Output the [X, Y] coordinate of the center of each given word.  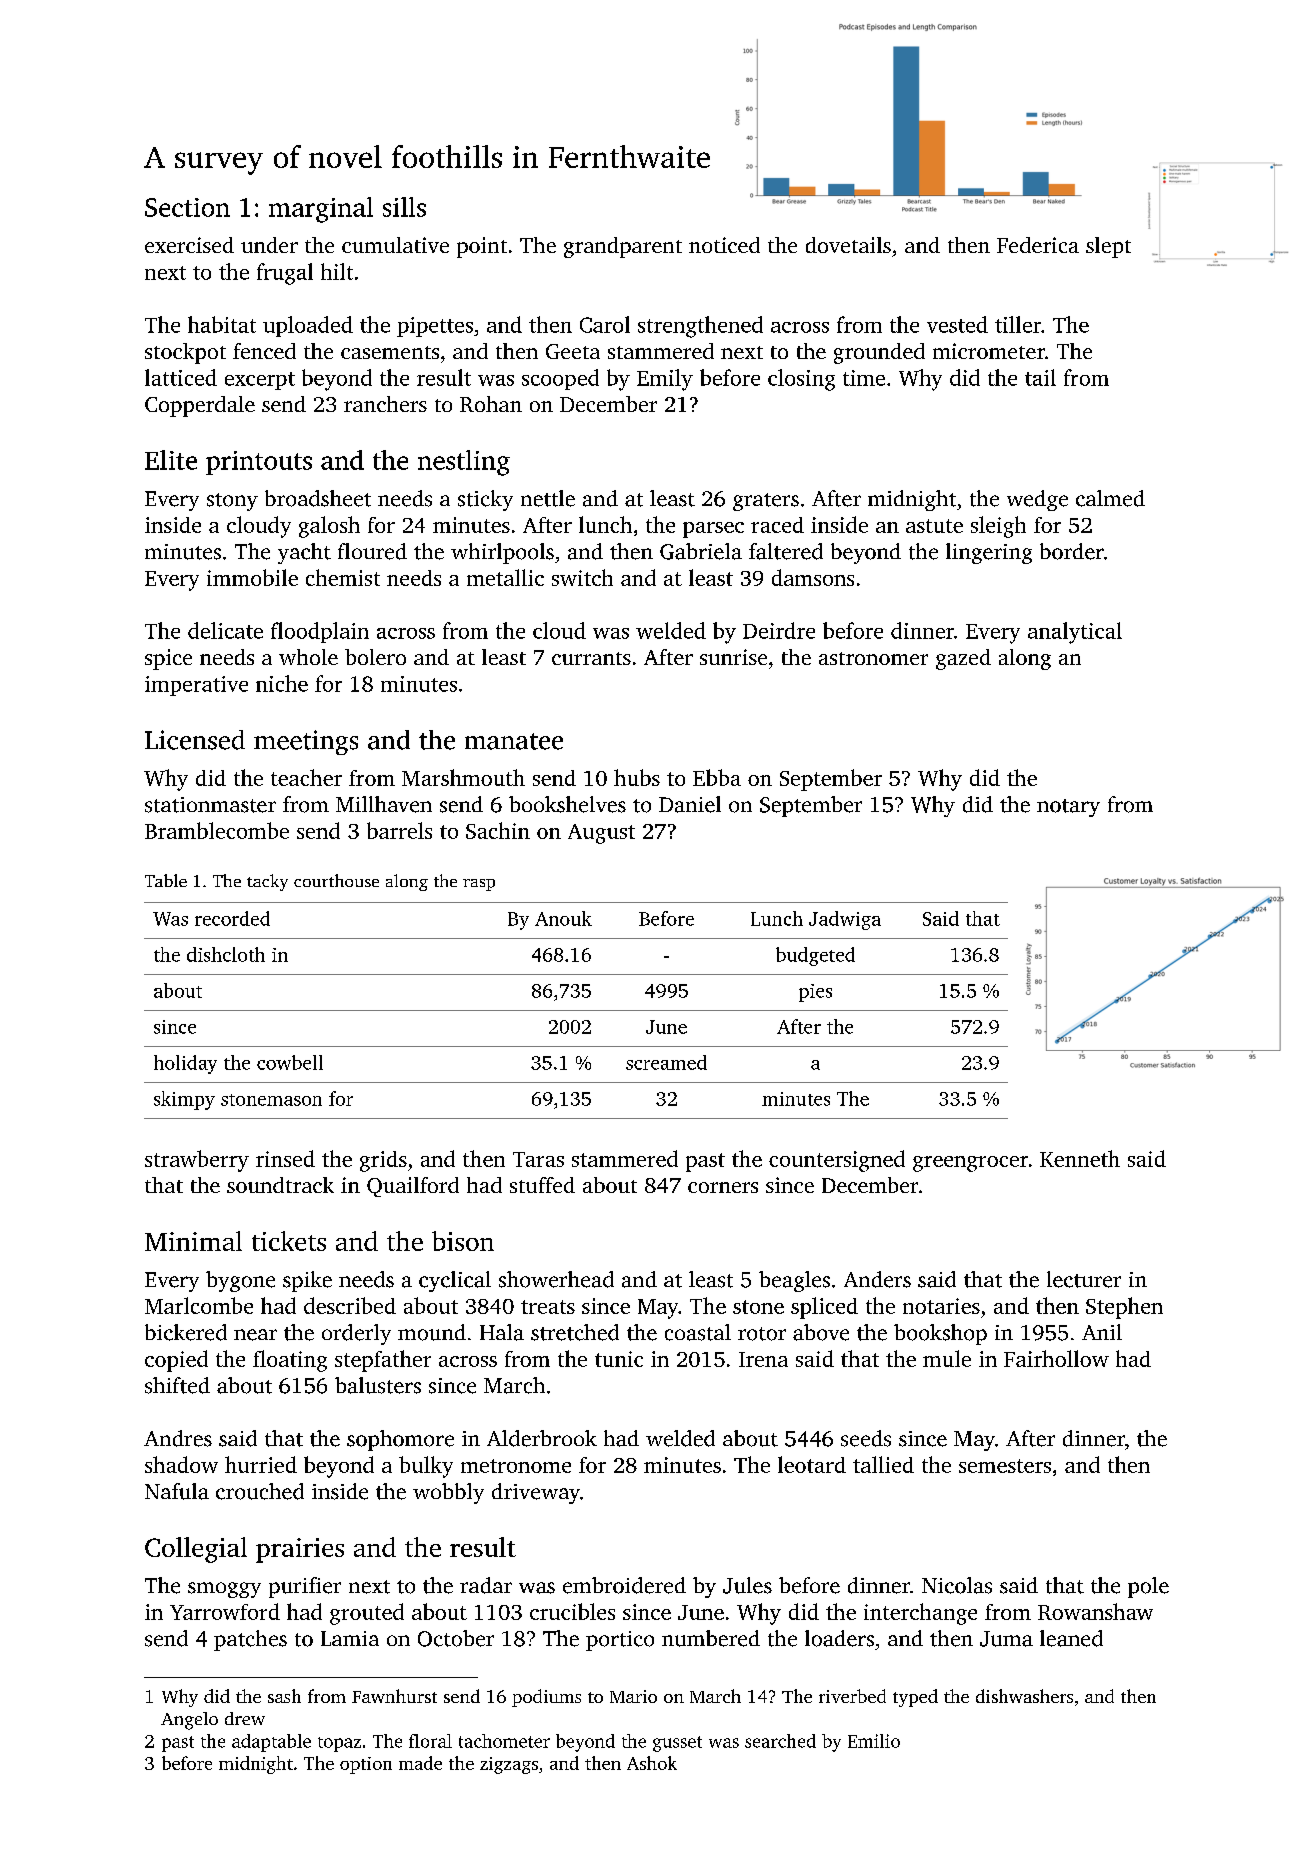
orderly [356, 1334]
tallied [883, 1464]
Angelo [189, 1721]
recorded [232, 918]
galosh [329, 527]
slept [1108, 247]
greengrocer [970, 1164]
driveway [536, 1493]
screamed [666, 1062]
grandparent [623, 247]
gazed [963, 659]
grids [383, 1161]
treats [548, 1307]
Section [187, 207]
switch [582, 577]
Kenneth [1080, 1158]
